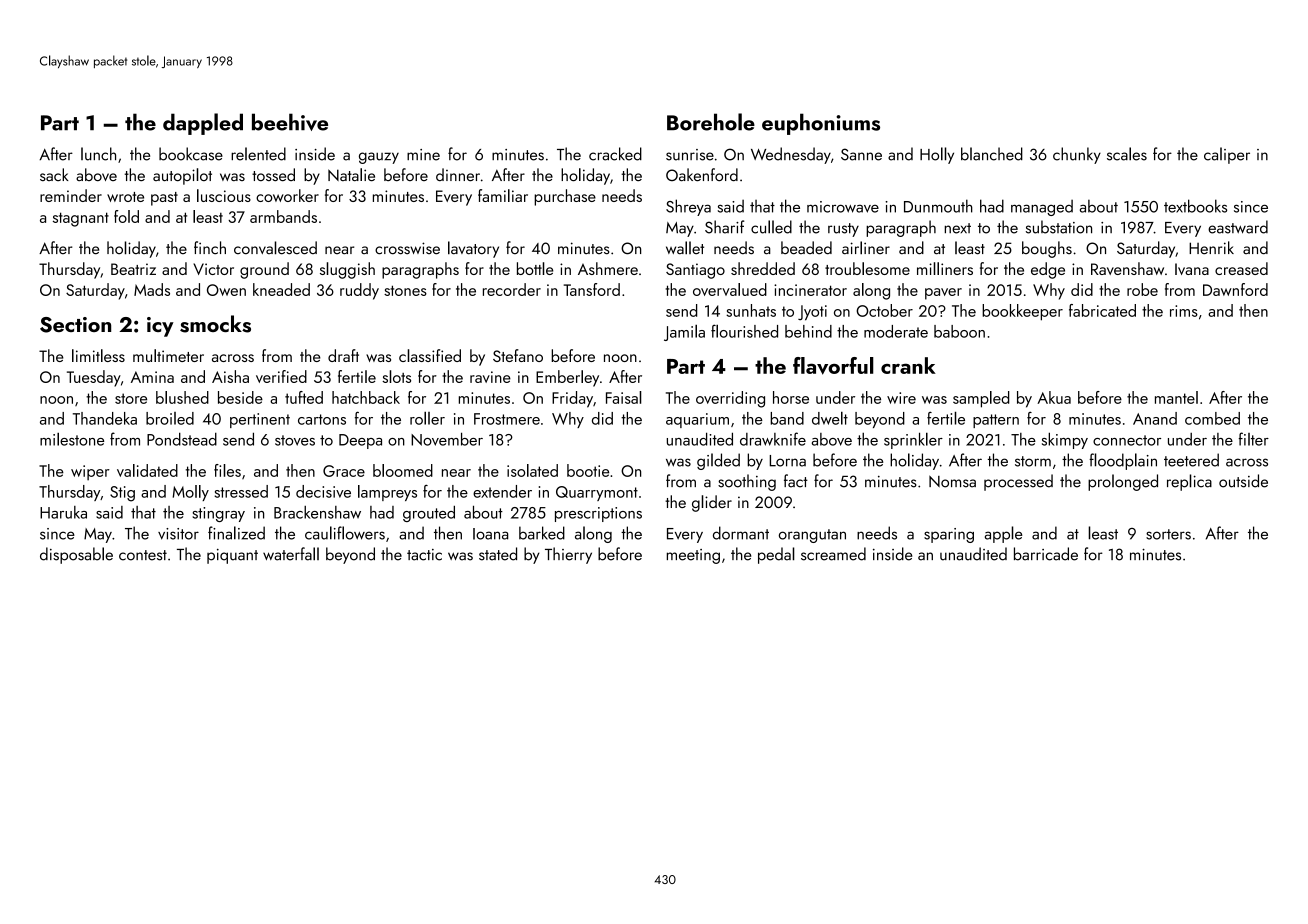  I want to click on replica, so click(1189, 482).
